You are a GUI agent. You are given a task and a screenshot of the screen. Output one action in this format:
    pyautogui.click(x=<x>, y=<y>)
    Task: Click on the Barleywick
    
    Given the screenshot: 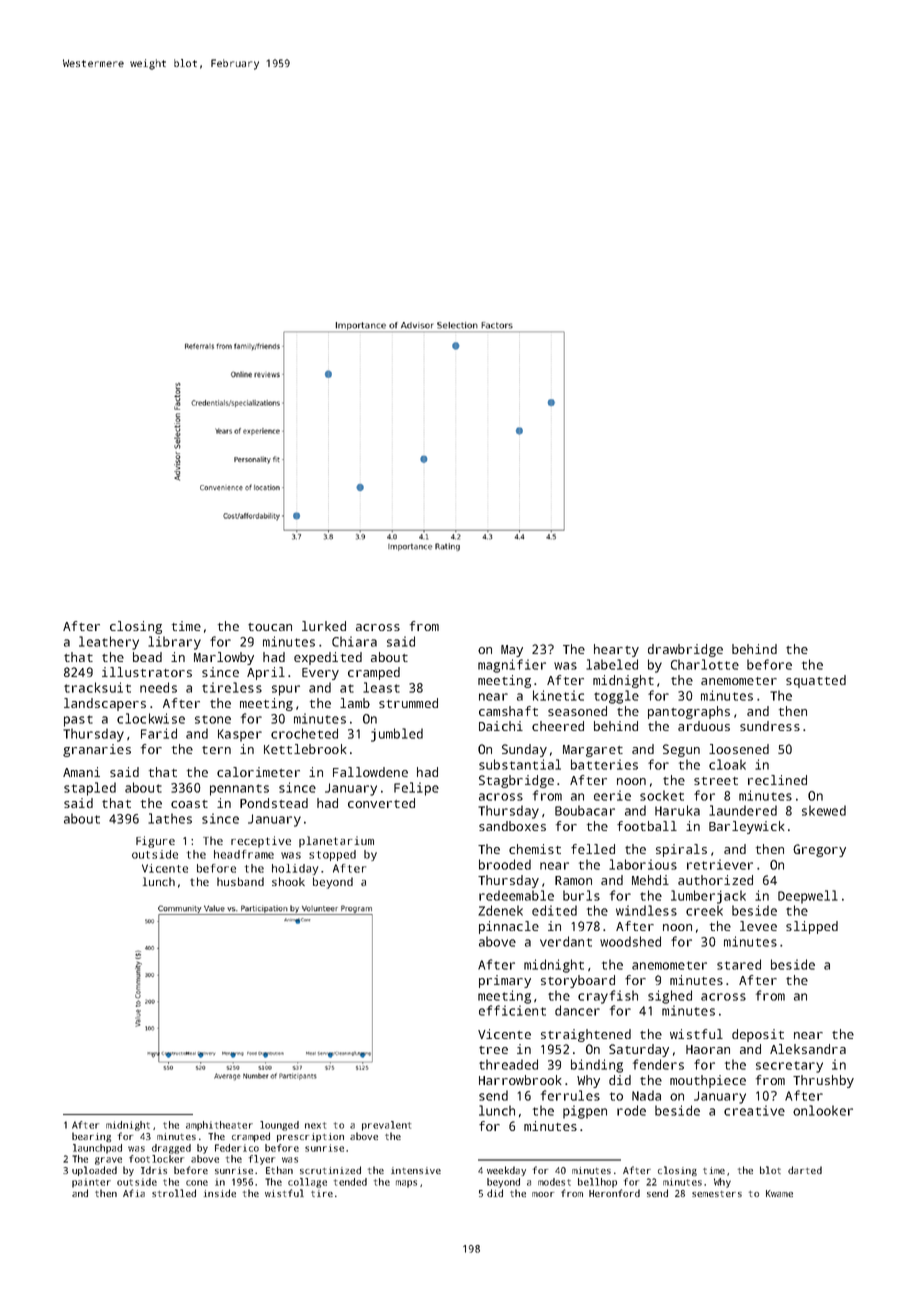 What is the action you would take?
    pyautogui.click(x=747, y=827)
